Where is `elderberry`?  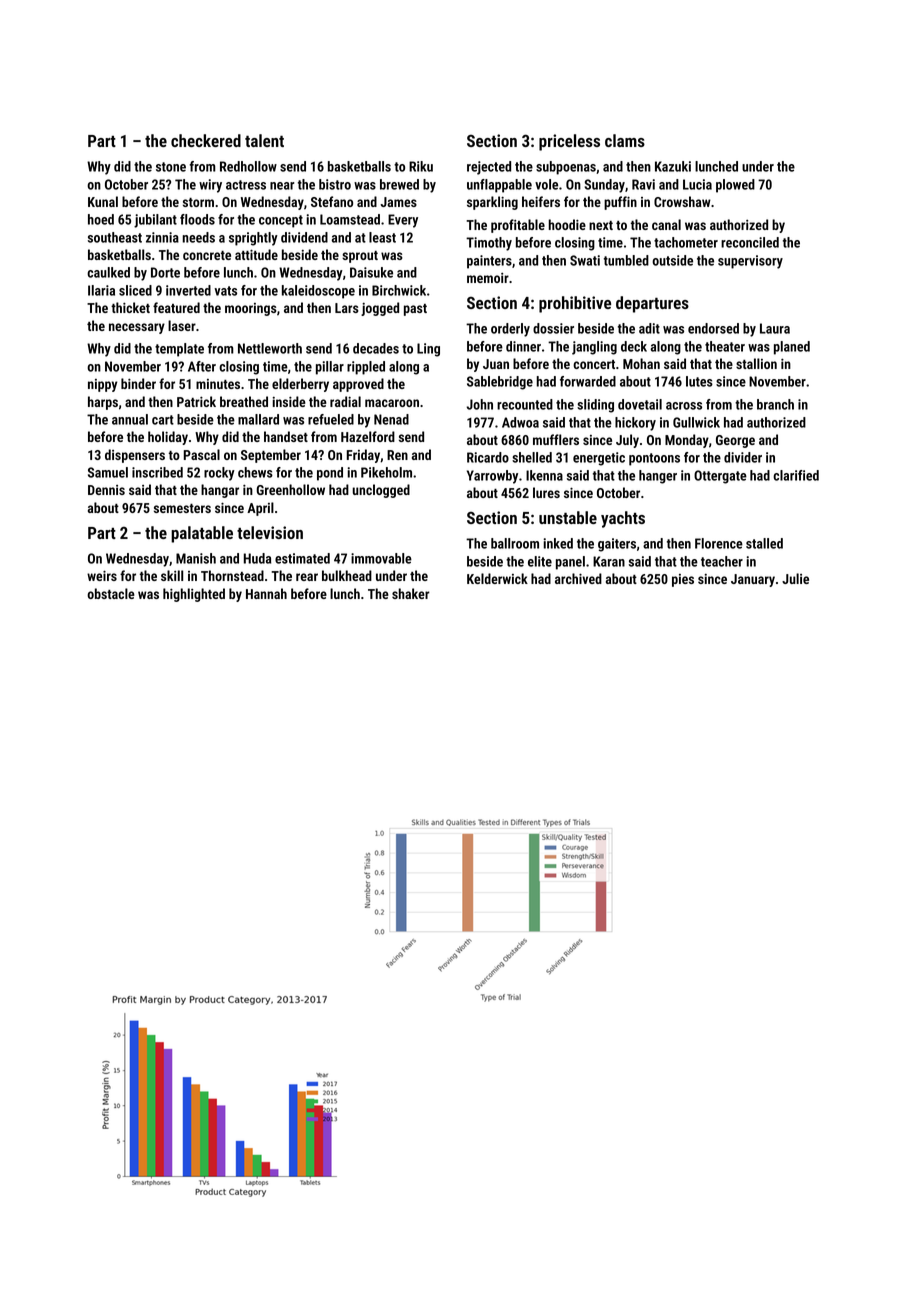 elderberry is located at coordinates (300, 385).
